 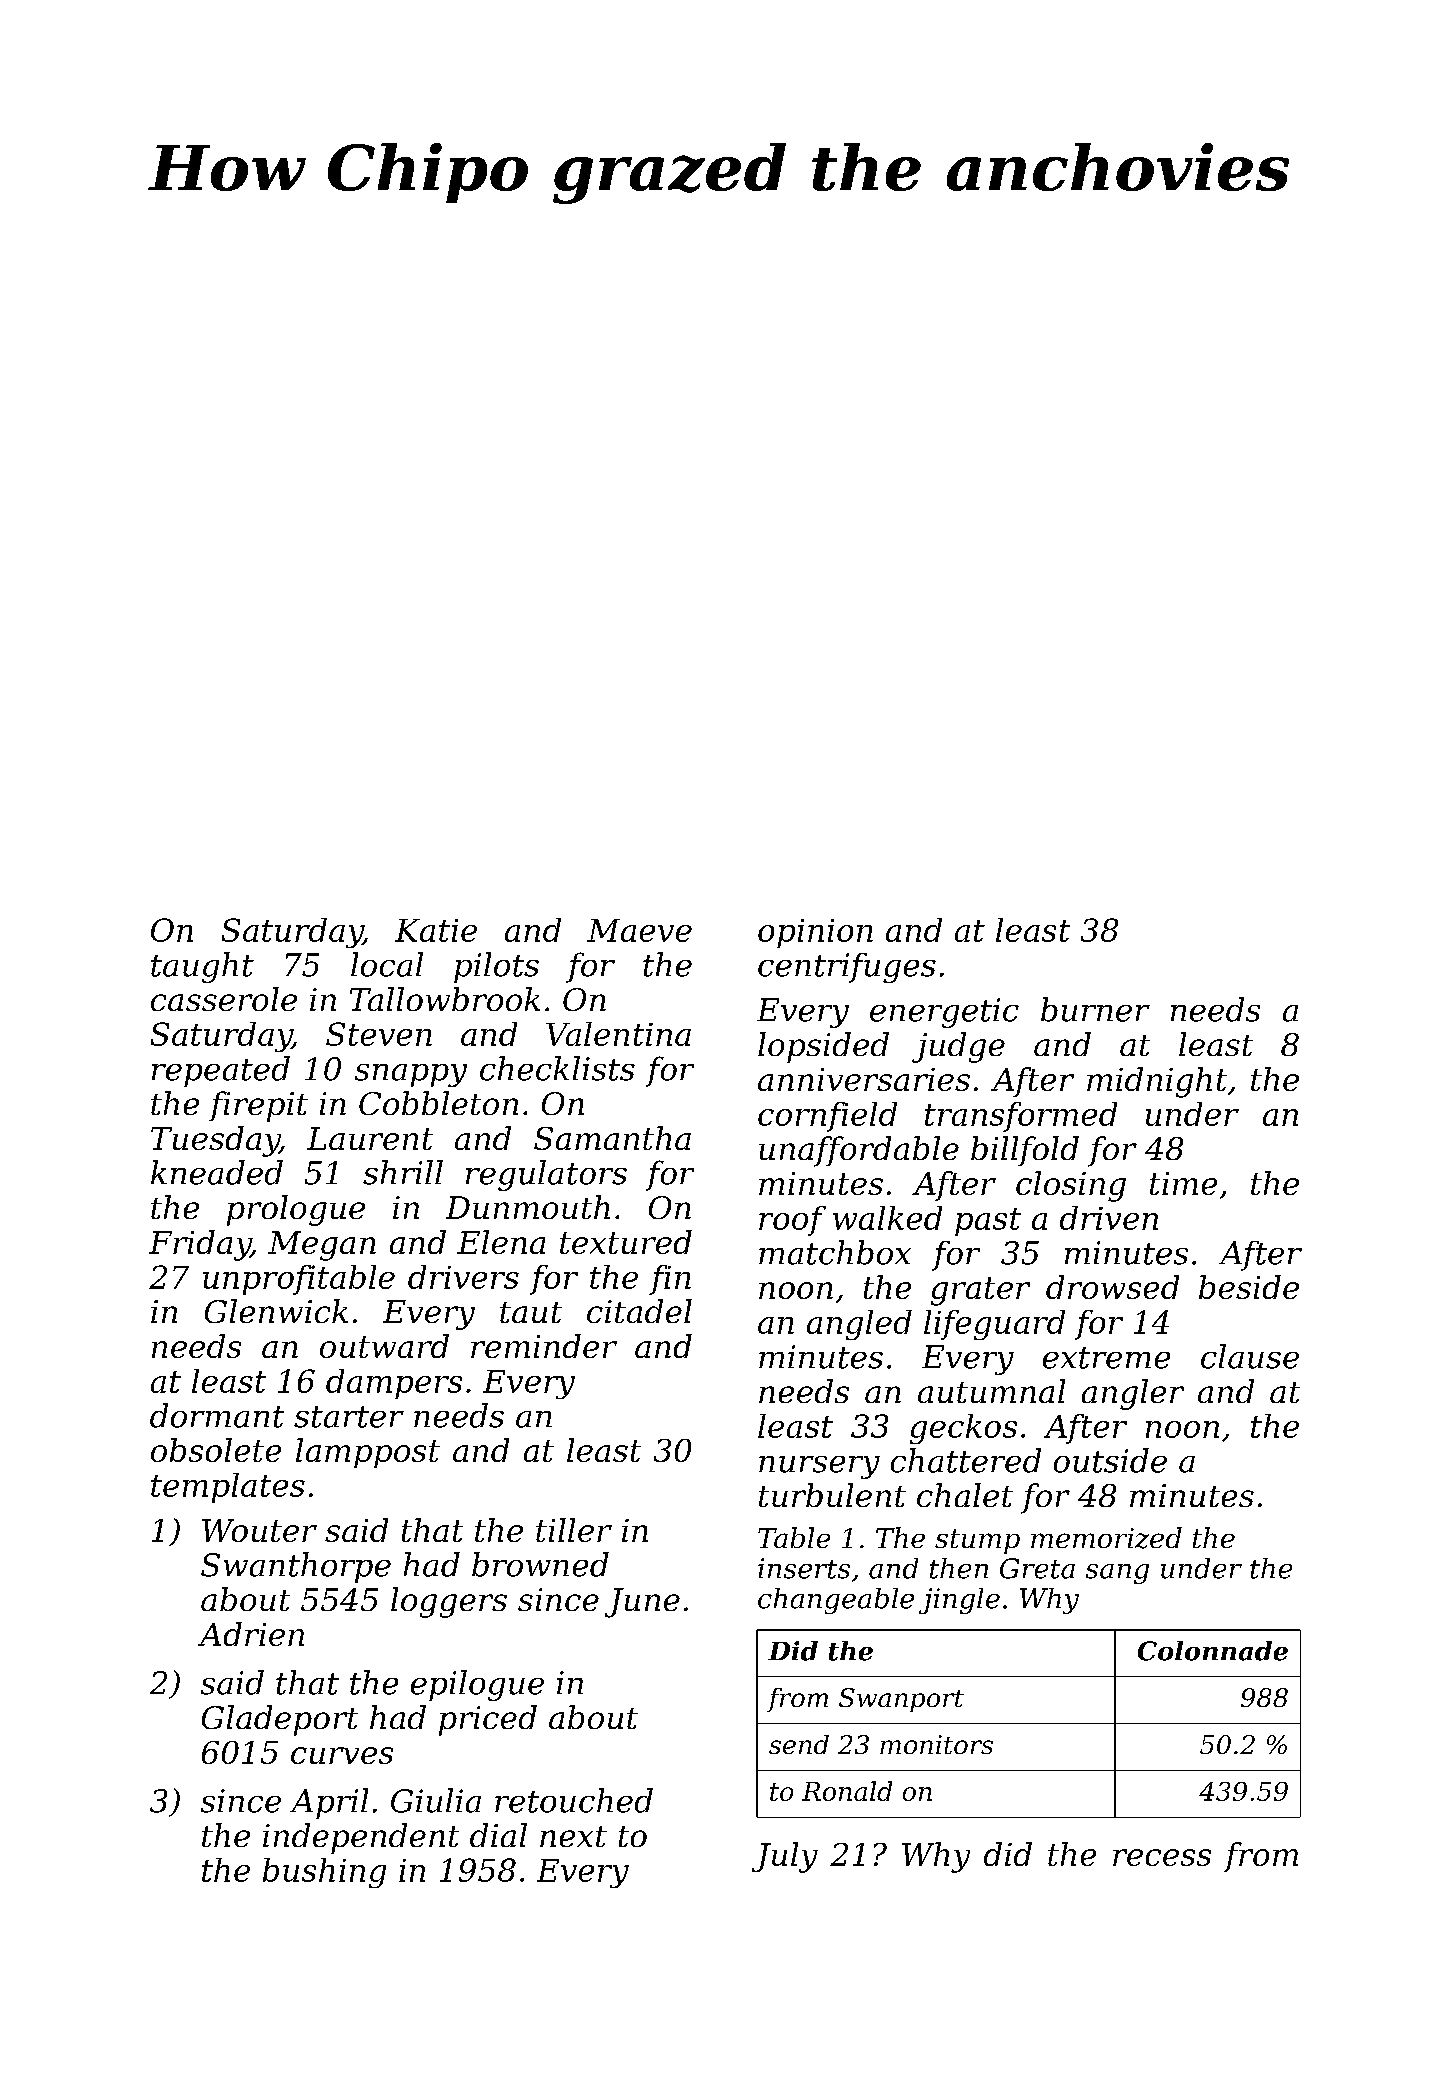 I want to click on bushing, so click(x=324, y=1873).
